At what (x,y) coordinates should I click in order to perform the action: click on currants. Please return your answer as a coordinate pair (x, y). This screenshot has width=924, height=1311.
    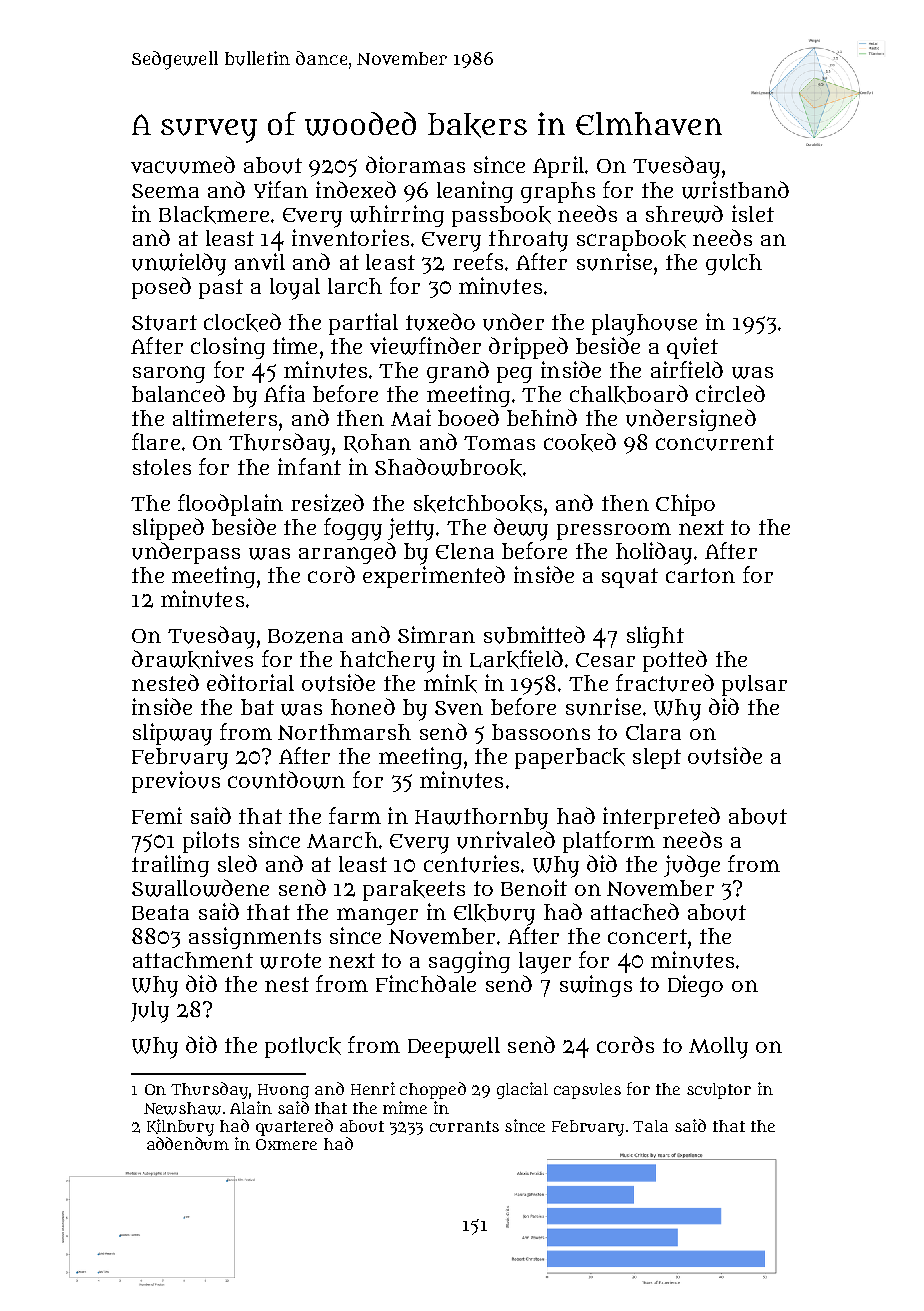
    Looking at the image, I should click on (464, 1126).
